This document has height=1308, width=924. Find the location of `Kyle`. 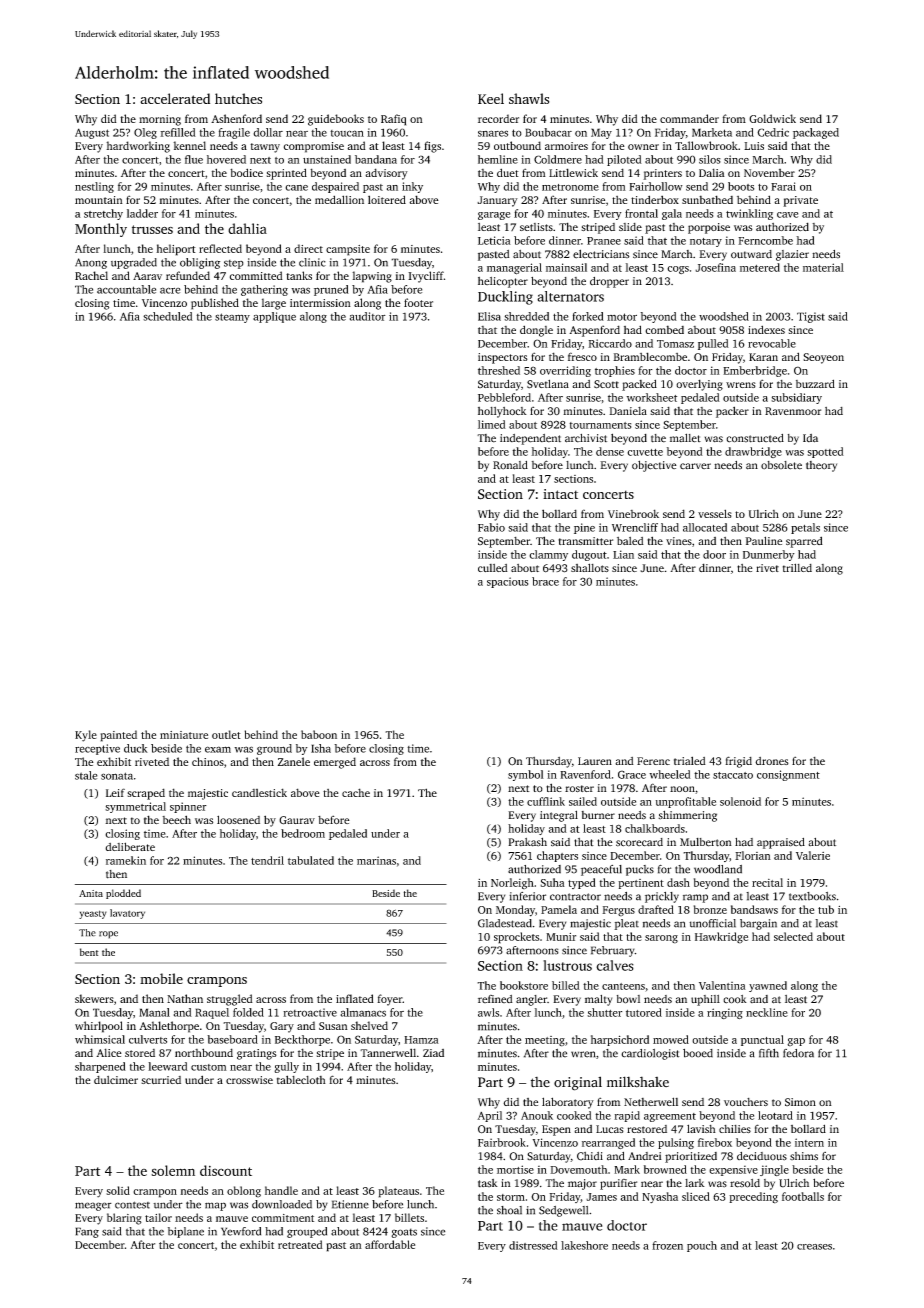

Kyle is located at coordinates (86, 736).
